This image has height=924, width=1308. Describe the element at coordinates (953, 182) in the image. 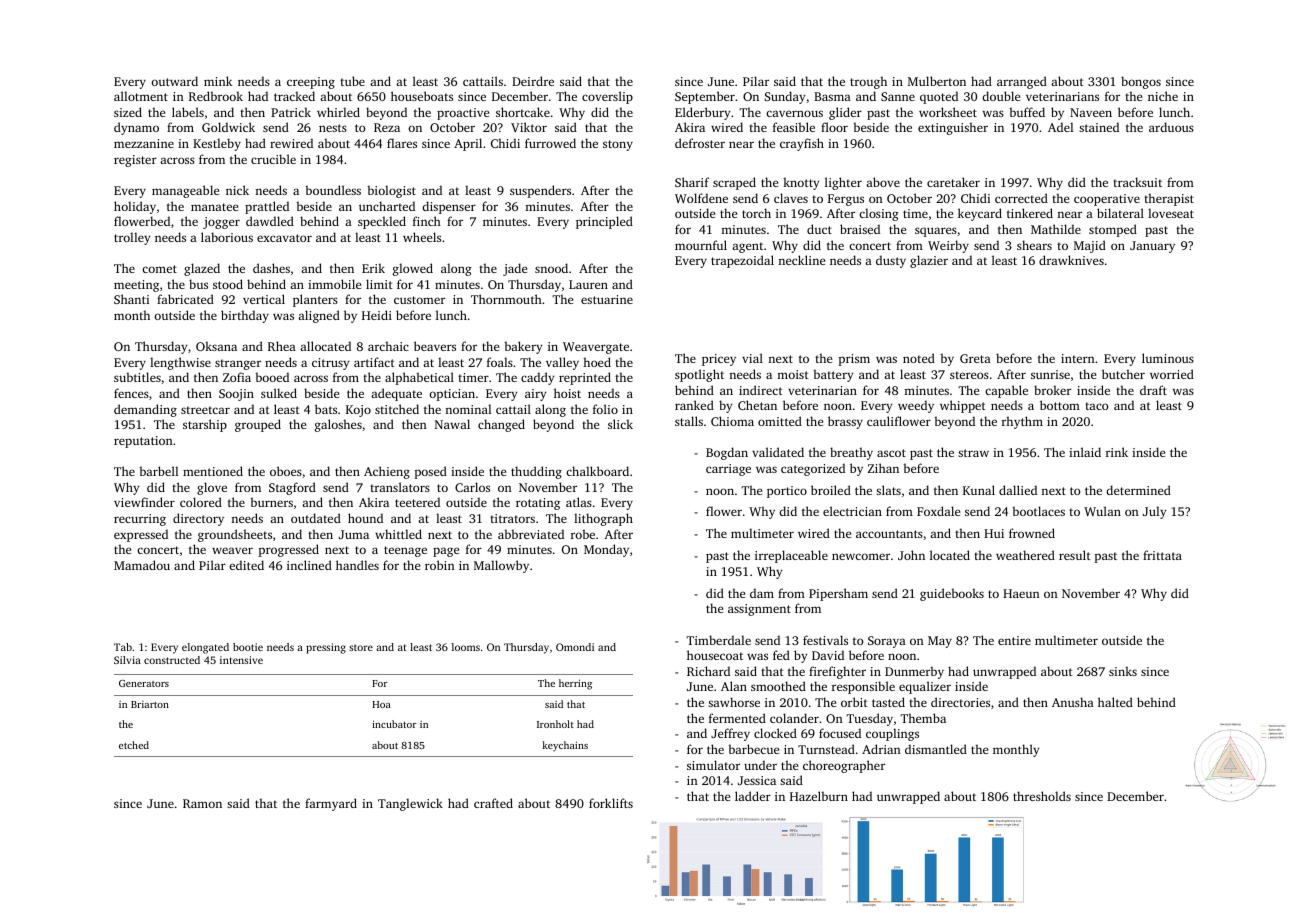

I see `caretaker` at that location.
